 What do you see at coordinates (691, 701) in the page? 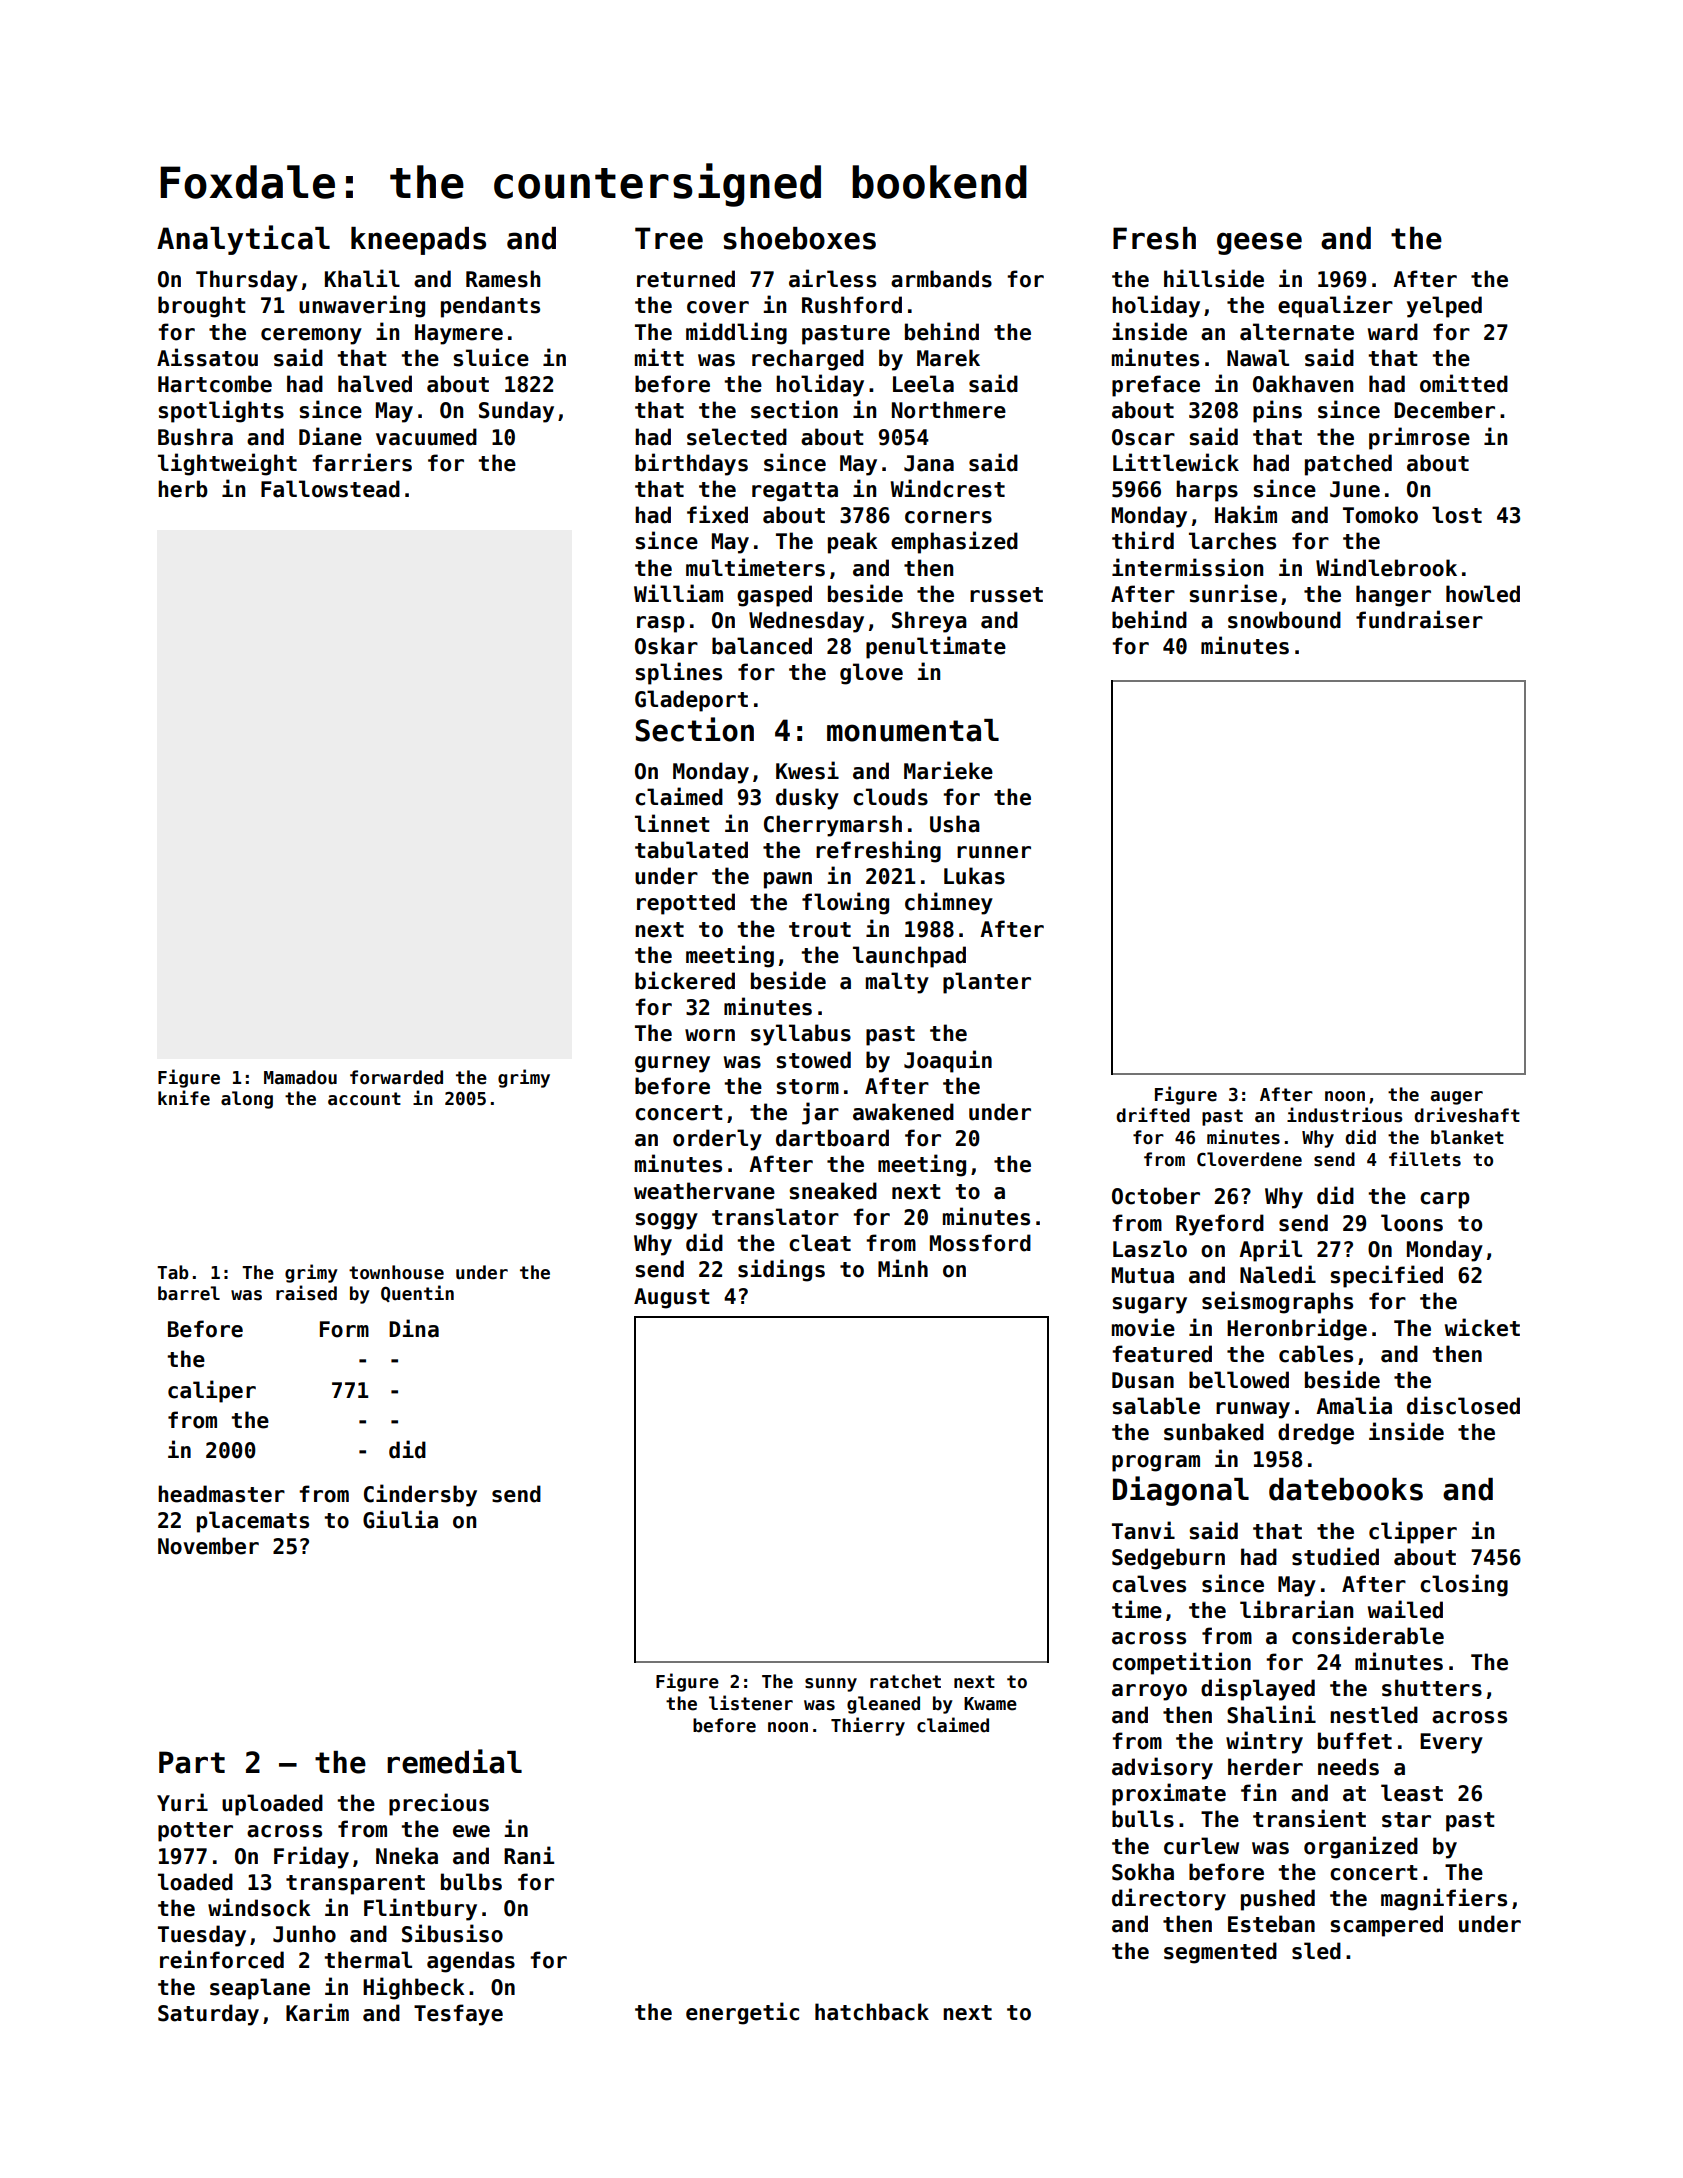
I see `Gladeport` at bounding box center [691, 701].
